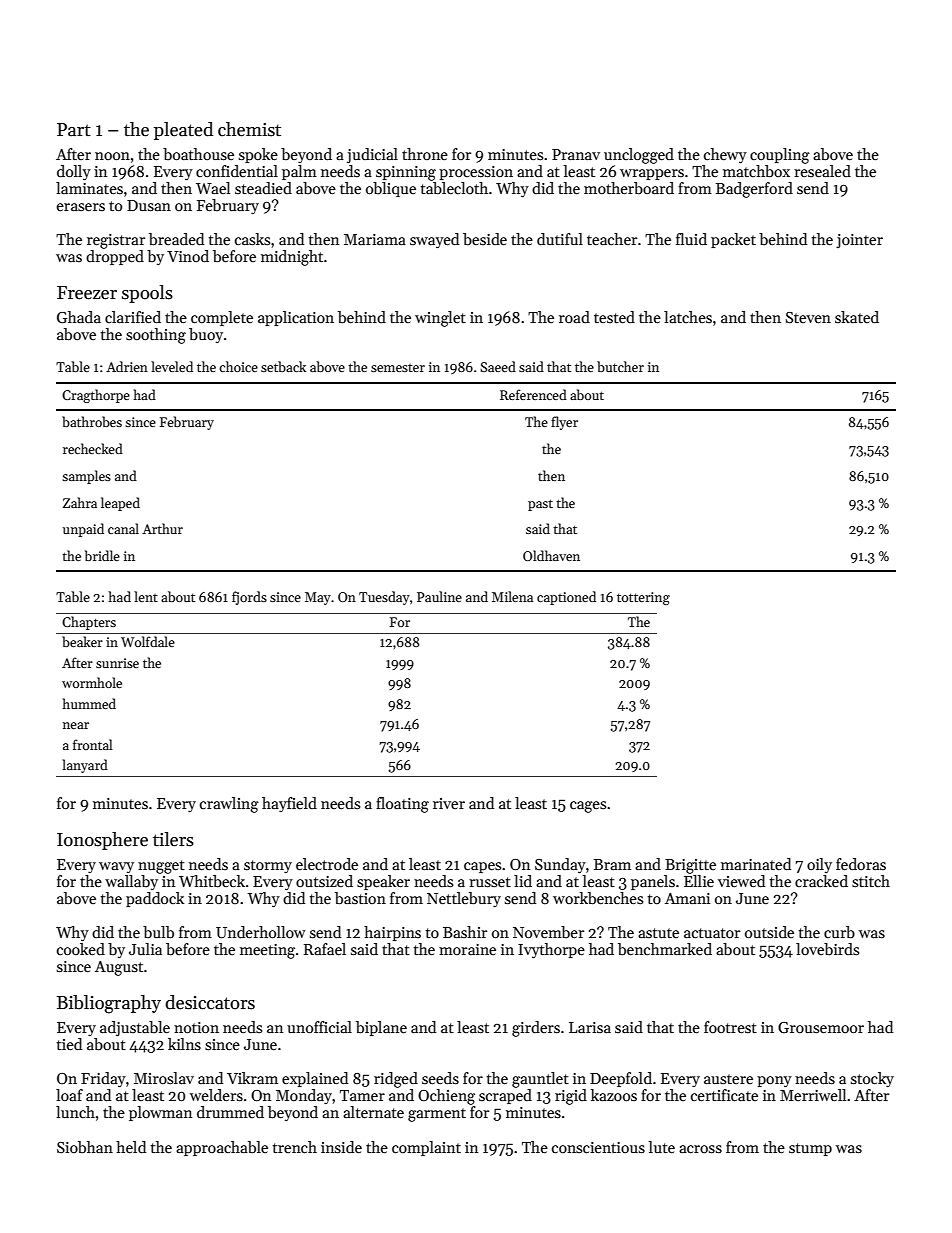 The height and width of the screenshot is (1233, 952). I want to click on cages, so click(588, 807).
